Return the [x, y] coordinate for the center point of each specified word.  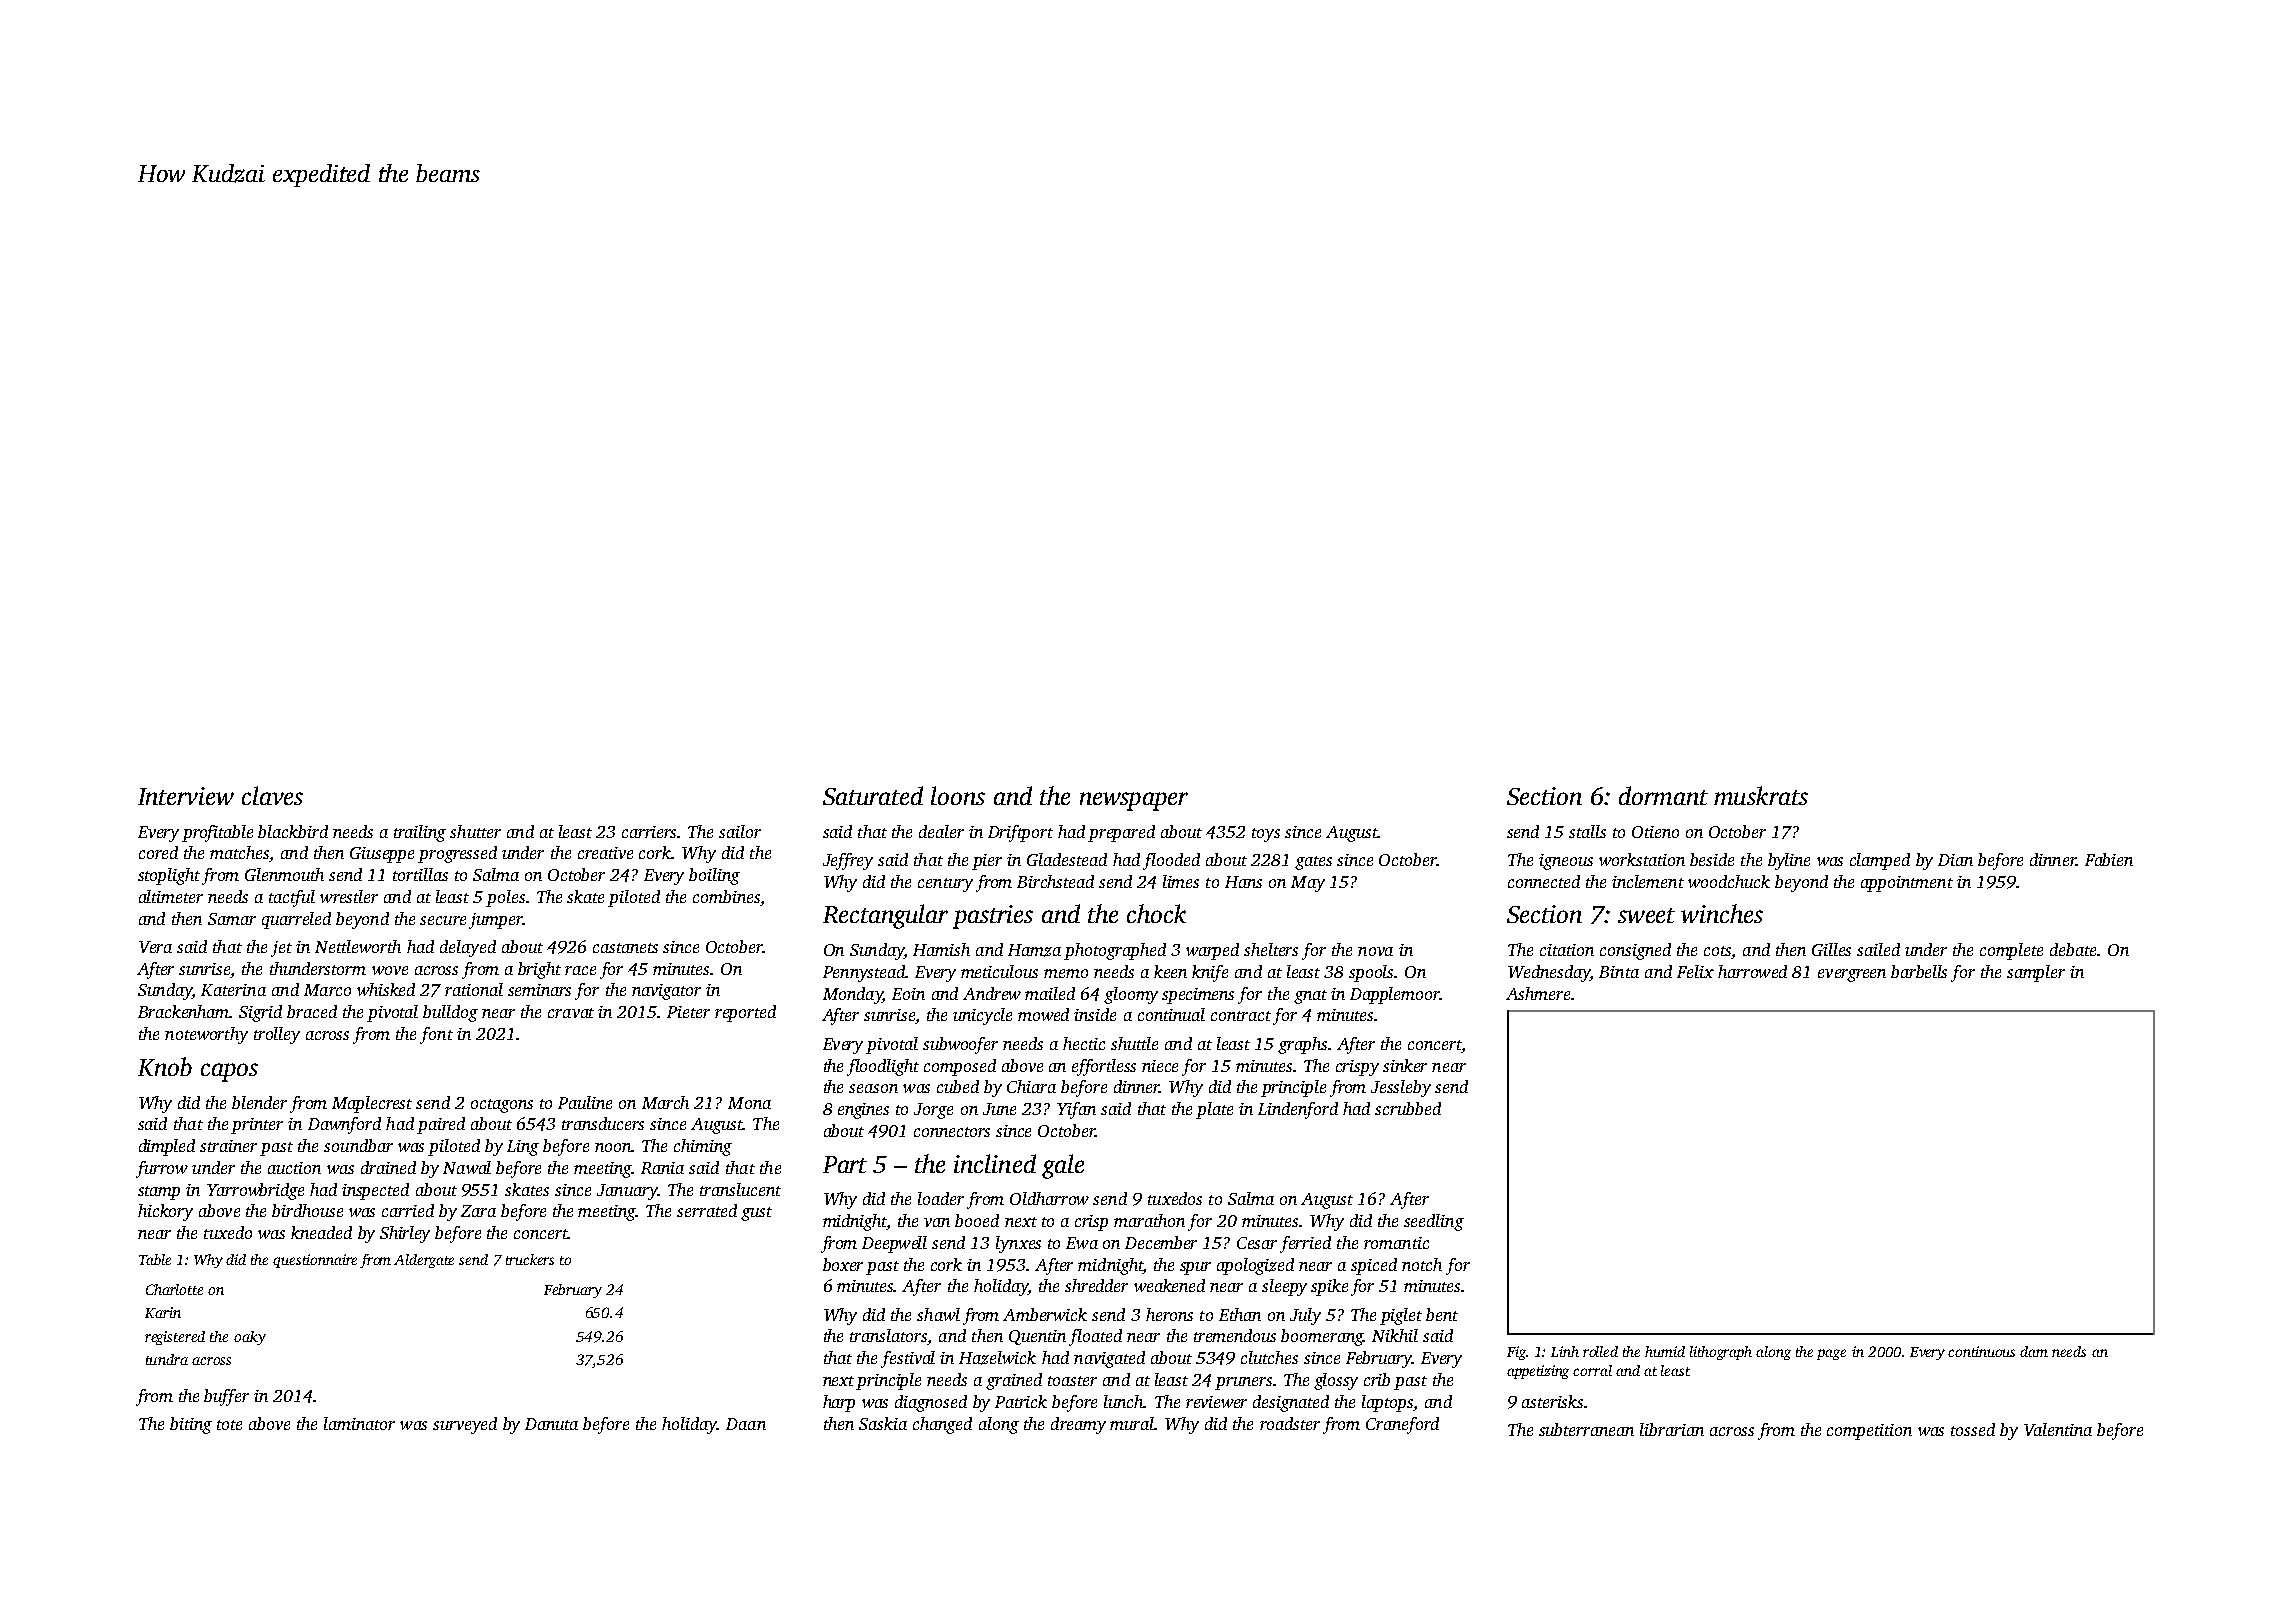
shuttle [1134, 1043]
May [1308, 884]
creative [605, 853]
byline [1789, 861]
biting [191, 1425]
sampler [2036, 973]
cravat [571, 1013]
